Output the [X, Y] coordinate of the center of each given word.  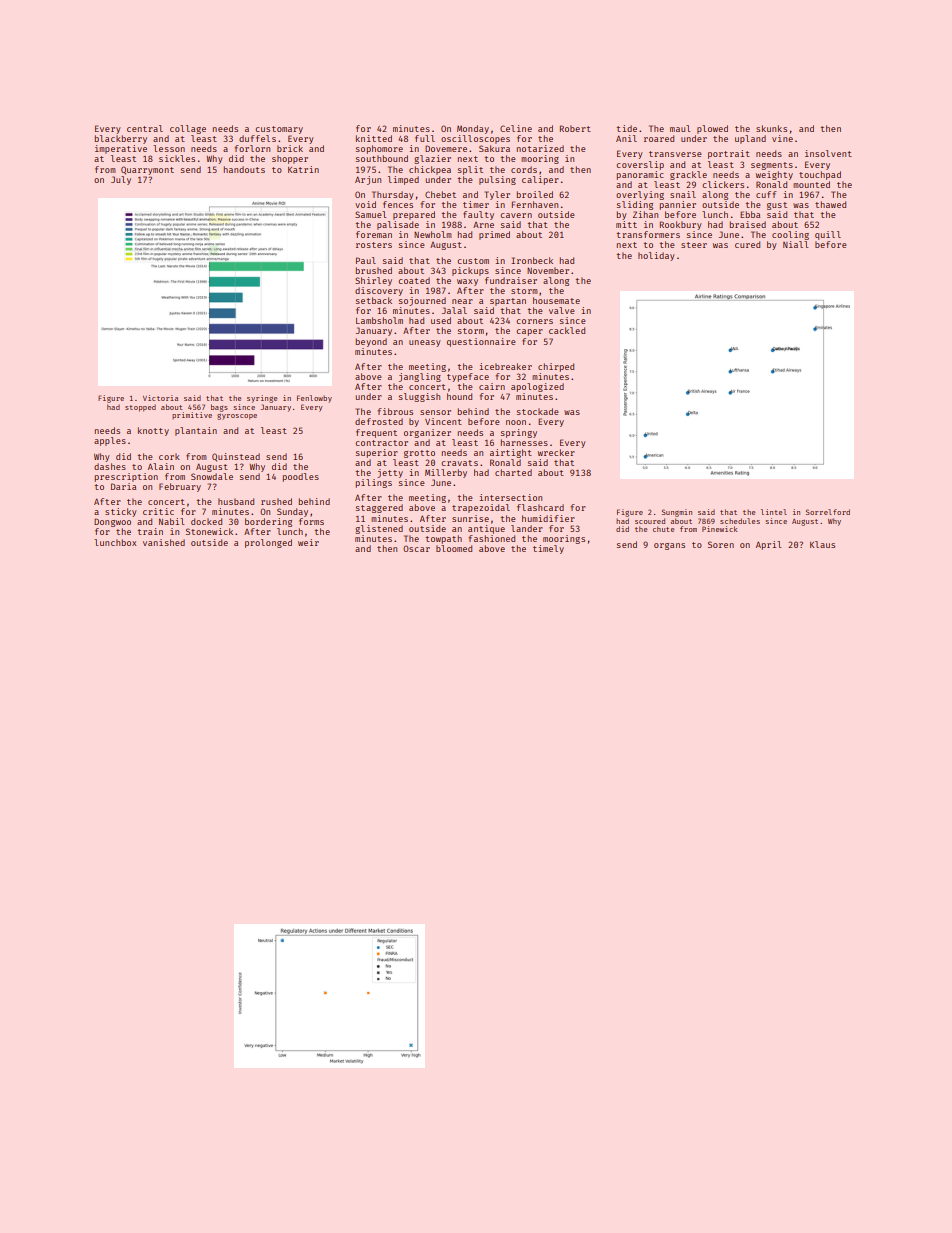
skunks [771, 128]
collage [188, 129]
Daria [123, 486]
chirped [556, 367]
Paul [366, 260]
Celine [516, 128]
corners [534, 321]
